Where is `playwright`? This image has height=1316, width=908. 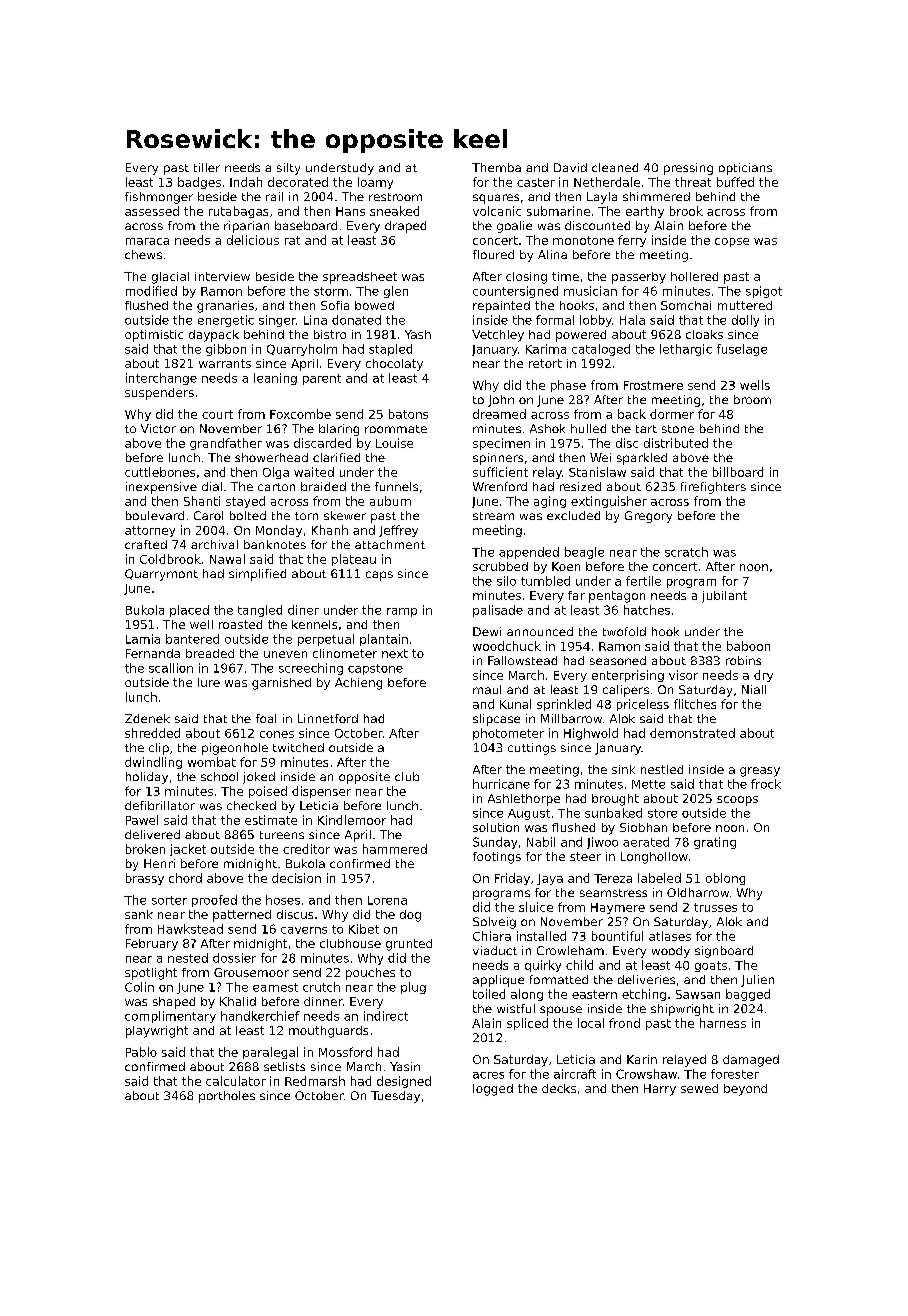 playwright is located at coordinates (157, 1032).
